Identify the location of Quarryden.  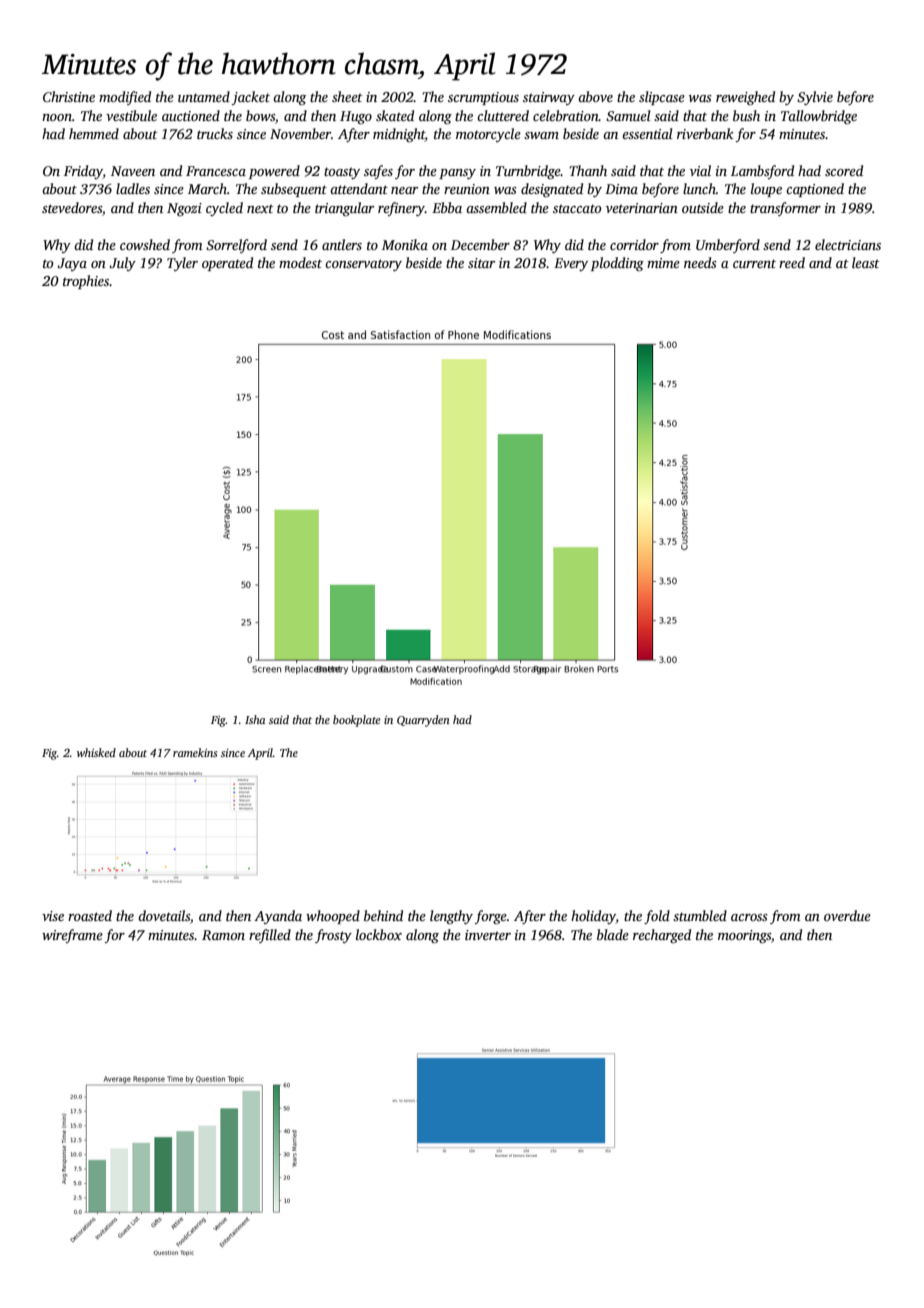
(423, 721).
